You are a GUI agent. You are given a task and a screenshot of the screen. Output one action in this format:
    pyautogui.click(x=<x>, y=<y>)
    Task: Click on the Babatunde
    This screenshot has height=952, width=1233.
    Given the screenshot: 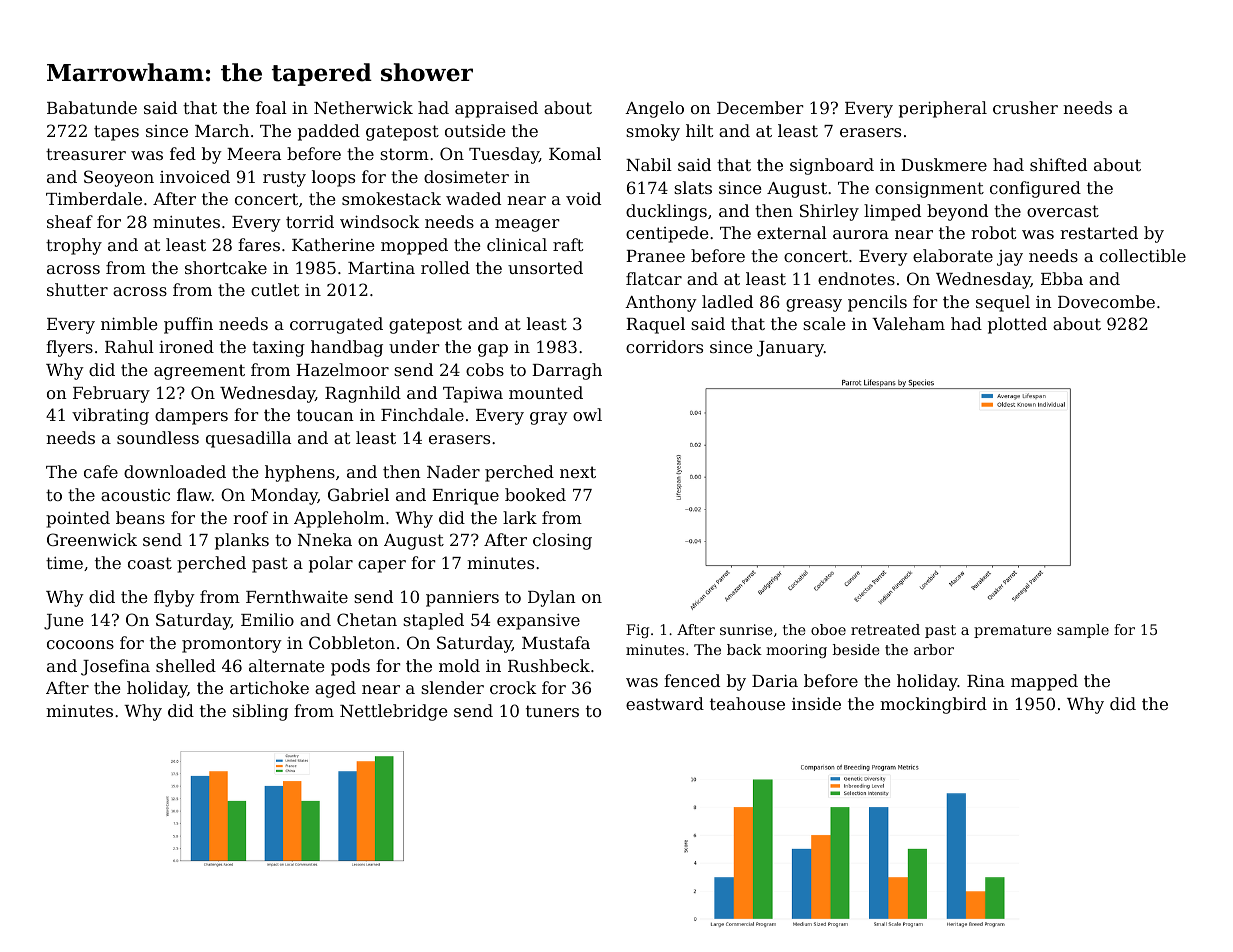 What is the action you would take?
    pyautogui.click(x=92, y=107)
